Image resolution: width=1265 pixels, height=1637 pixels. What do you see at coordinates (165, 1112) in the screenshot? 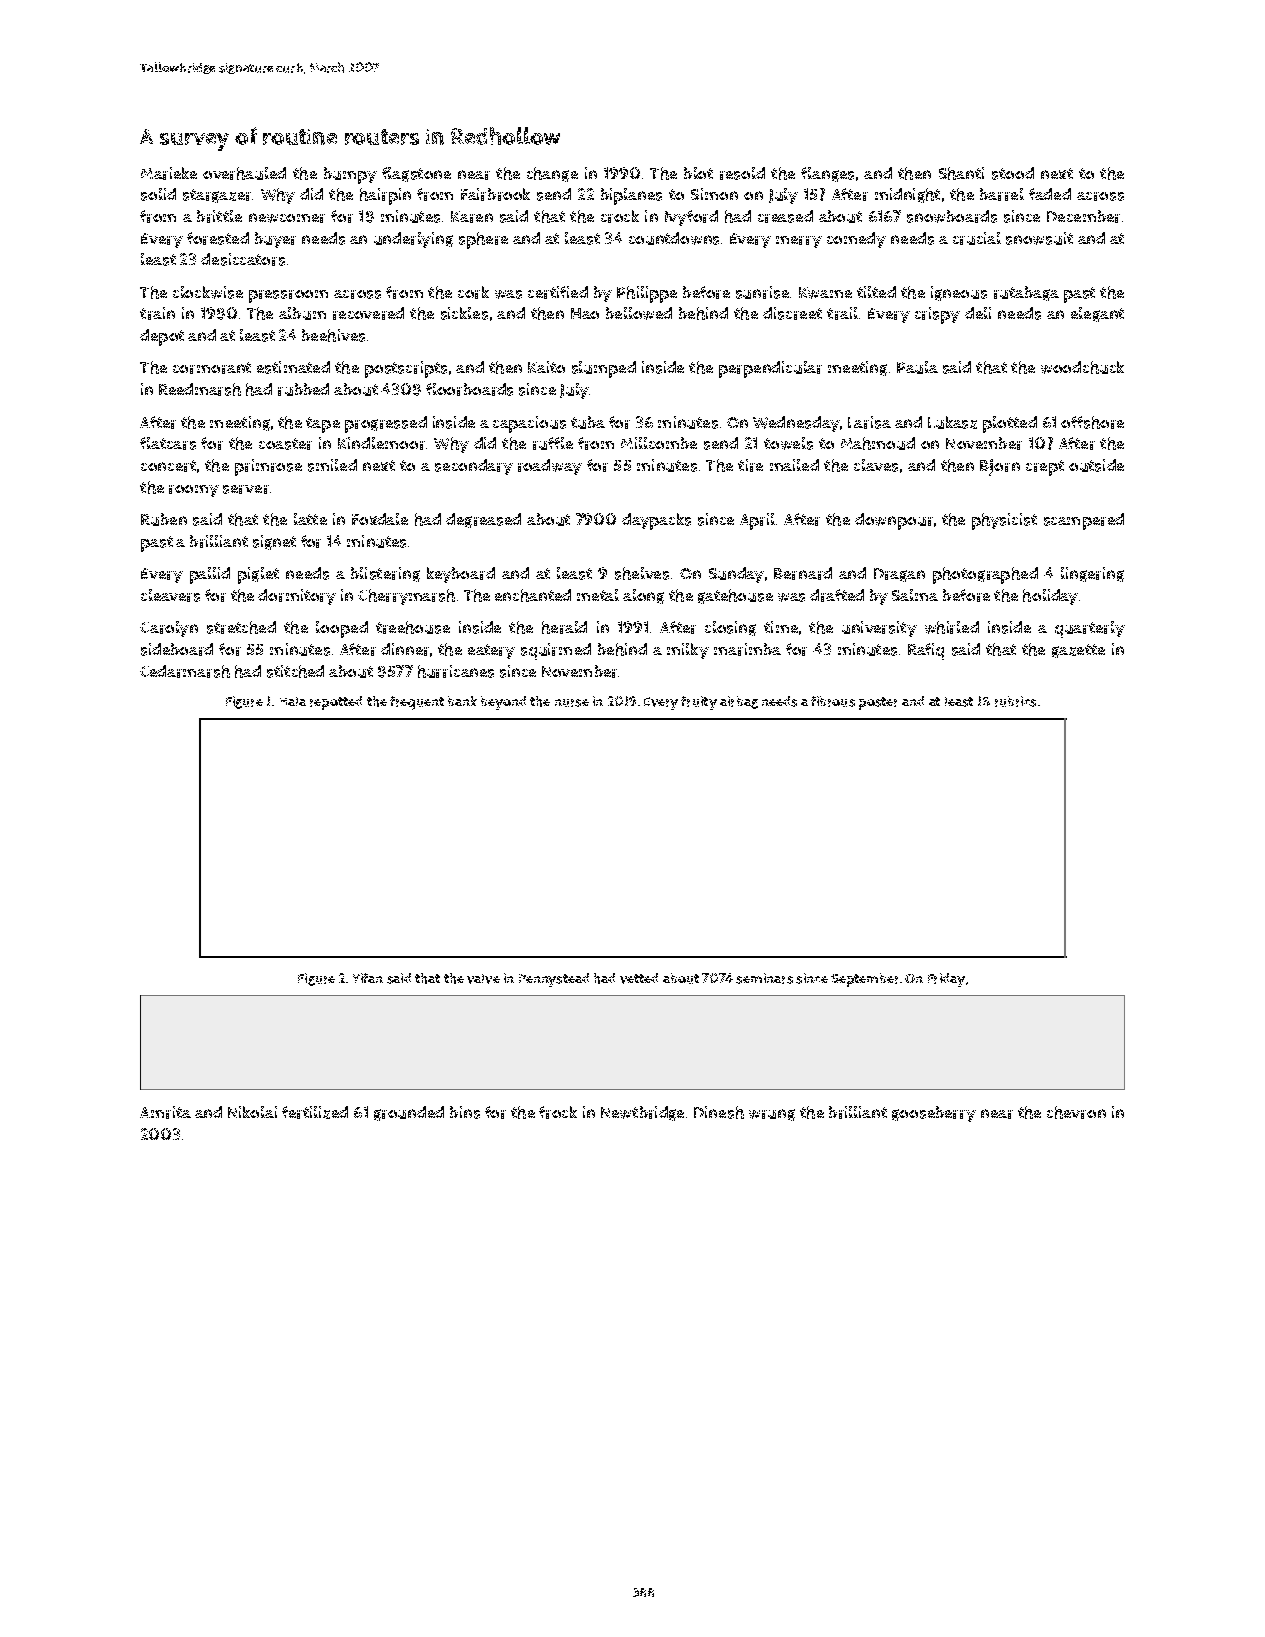
I see `Amrita` at bounding box center [165, 1112].
